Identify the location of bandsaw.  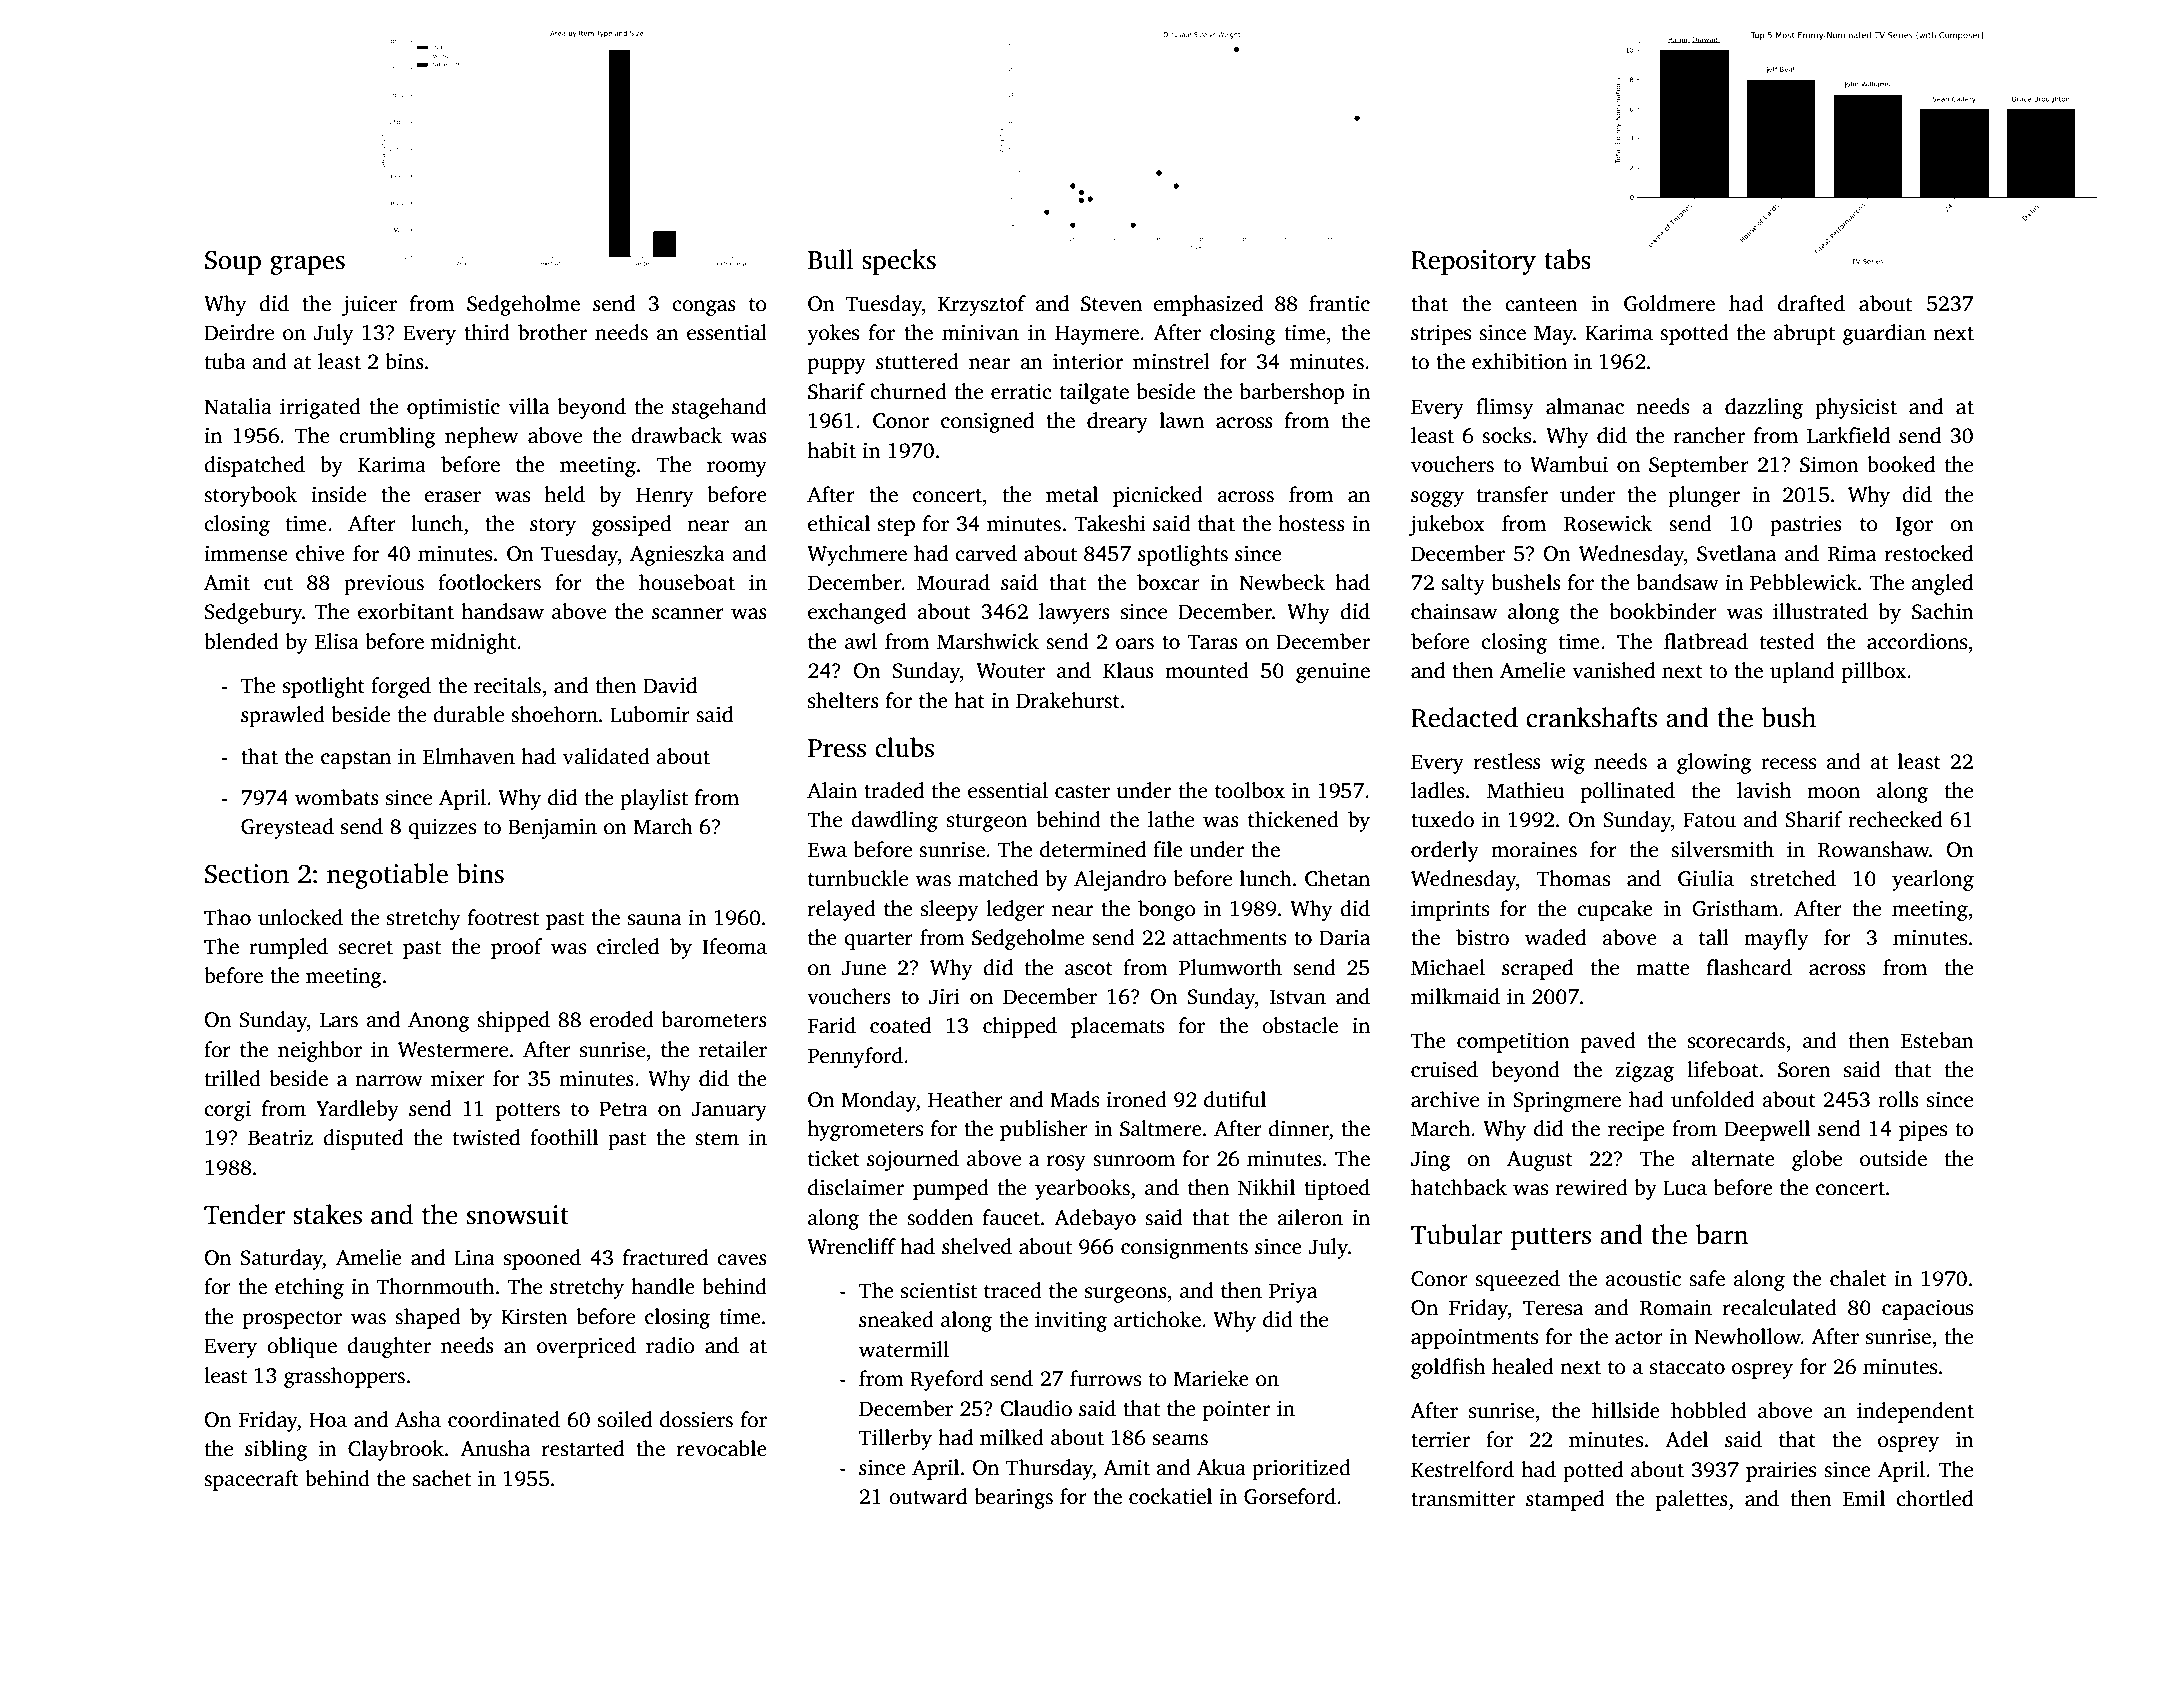
(1677, 582).
